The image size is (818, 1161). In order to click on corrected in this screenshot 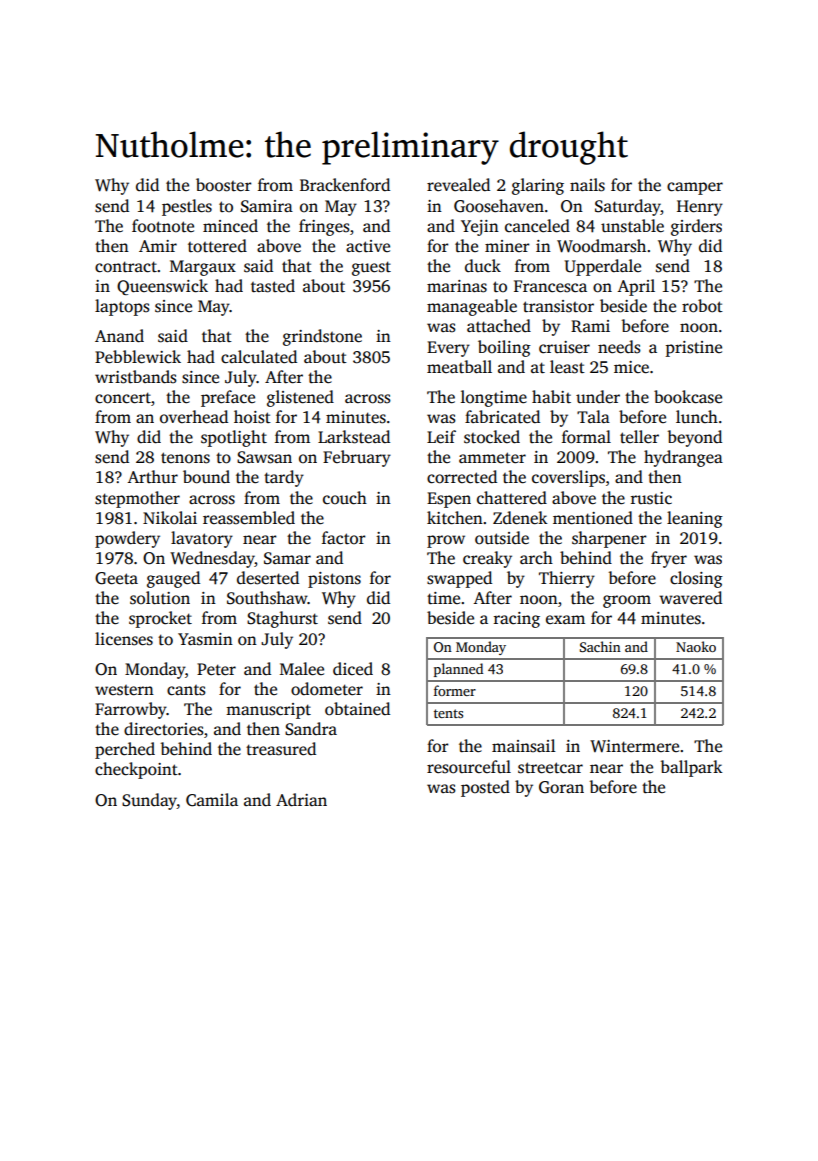, I will do `click(462, 477)`.
